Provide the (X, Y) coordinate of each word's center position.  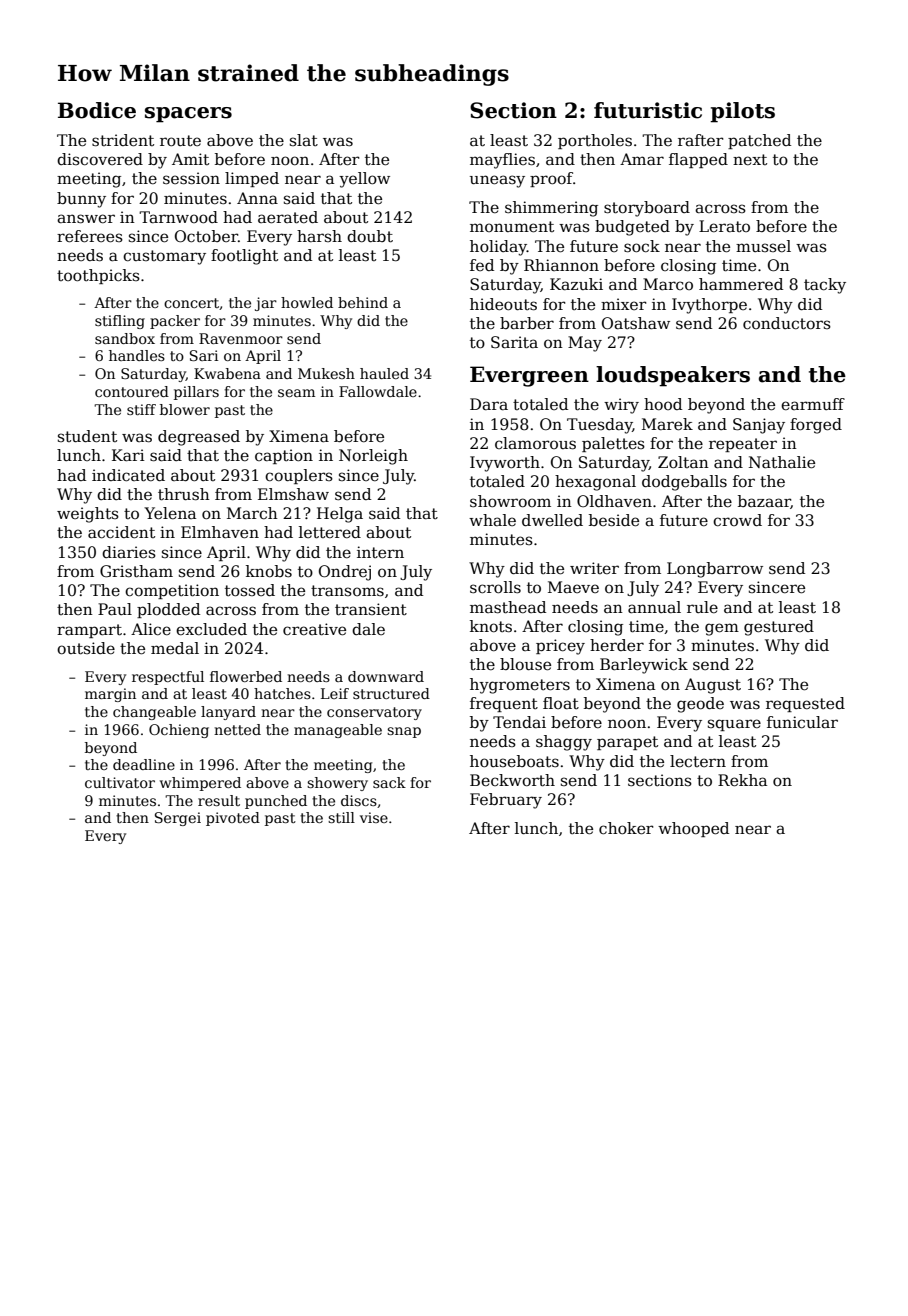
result (219, 800)
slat (304, 140)
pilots (742, 112)
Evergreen (529, 376)
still (341, 817)
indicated (128, 475)
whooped (693, 829)
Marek (667, 424)
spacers (188, 115)
